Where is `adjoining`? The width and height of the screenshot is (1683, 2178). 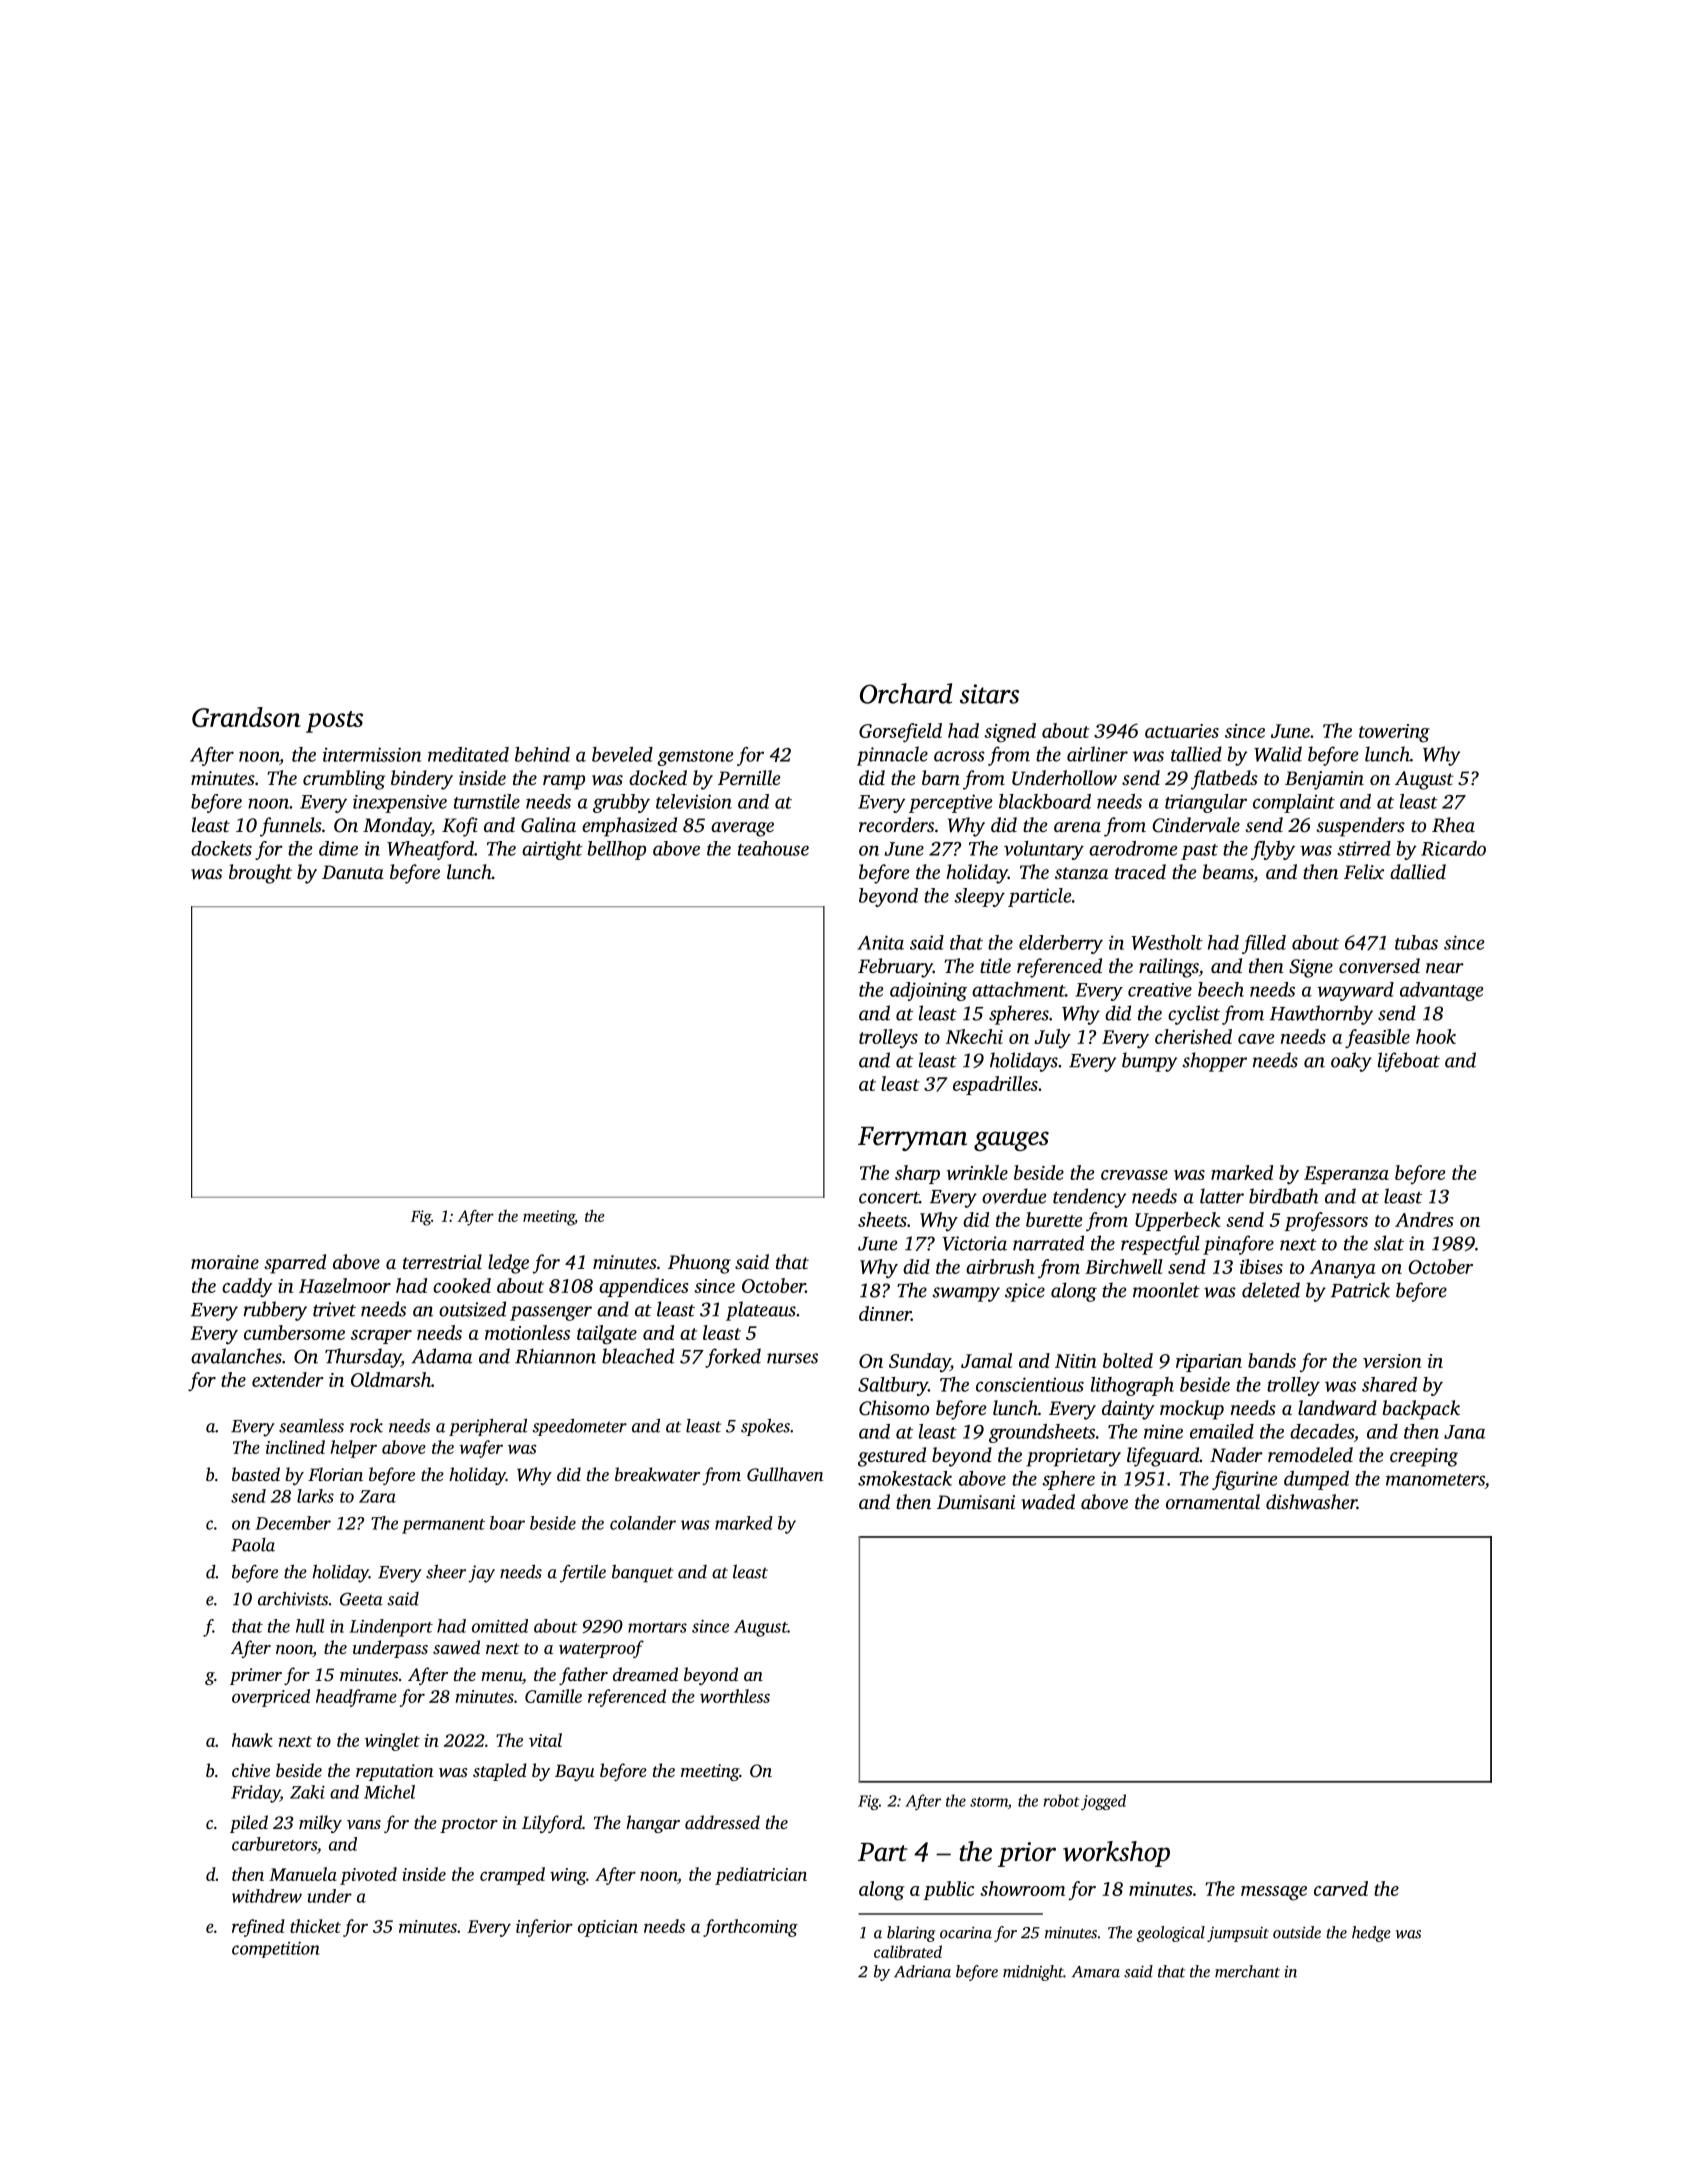
adjoining is located at coordinates (928, 991).
